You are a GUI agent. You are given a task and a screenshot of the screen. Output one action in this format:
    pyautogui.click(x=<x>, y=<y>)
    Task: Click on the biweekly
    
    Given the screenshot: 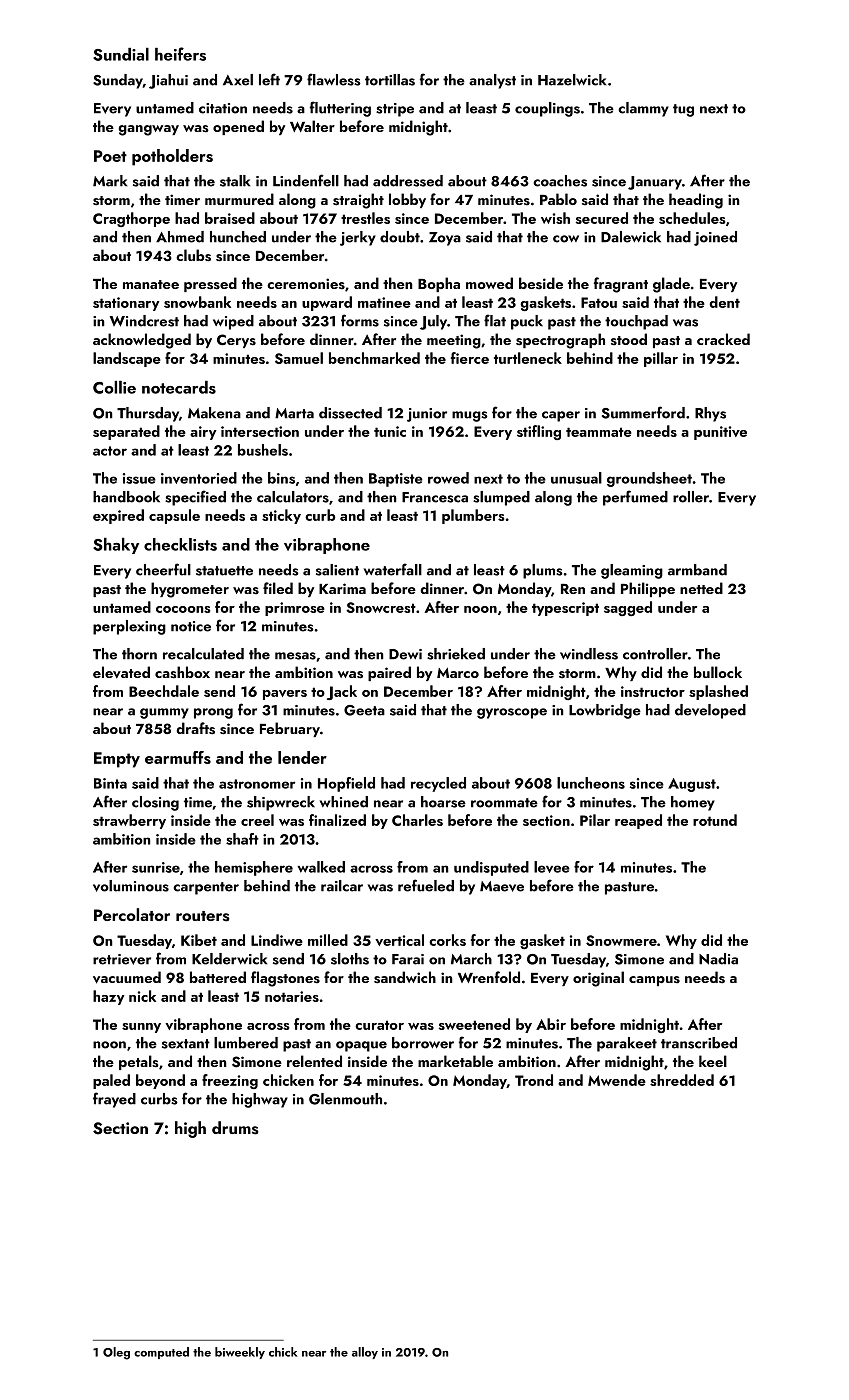 What is the action you would take?
    pyautogui.click(x=240, y=1353)
